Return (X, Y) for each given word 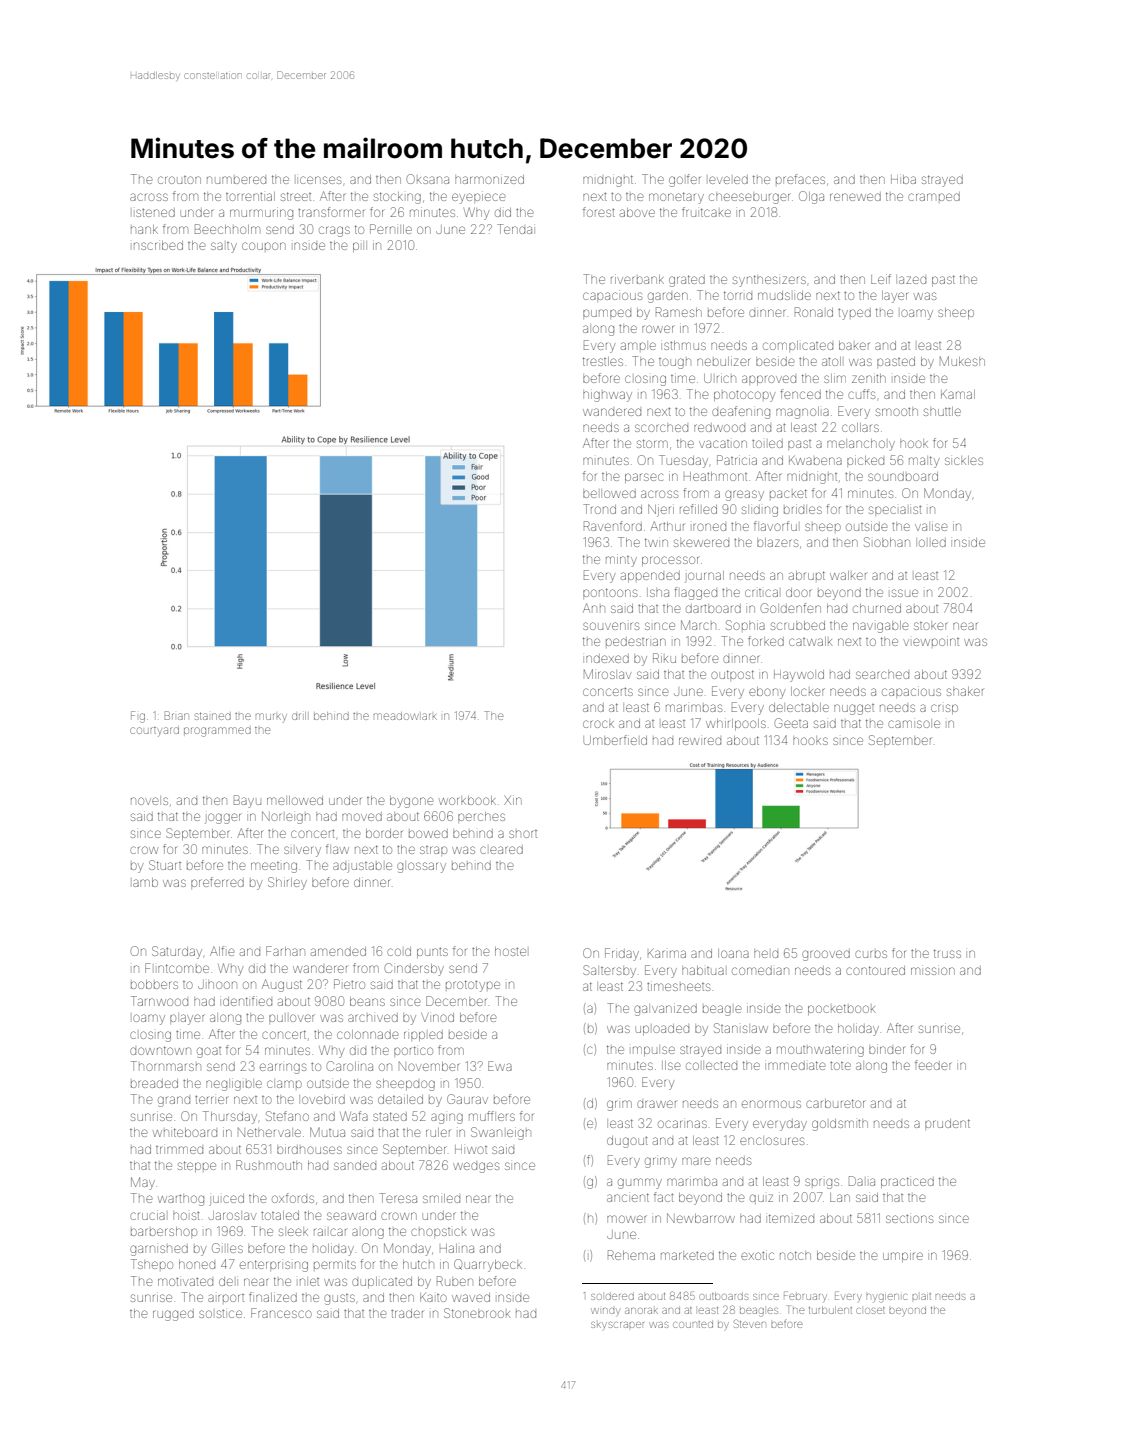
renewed (855, 196)
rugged (173, 1315)
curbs (871, 954)
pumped (607, 313)
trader (407, 1313)
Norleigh (286, 817)
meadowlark (405, 716)
